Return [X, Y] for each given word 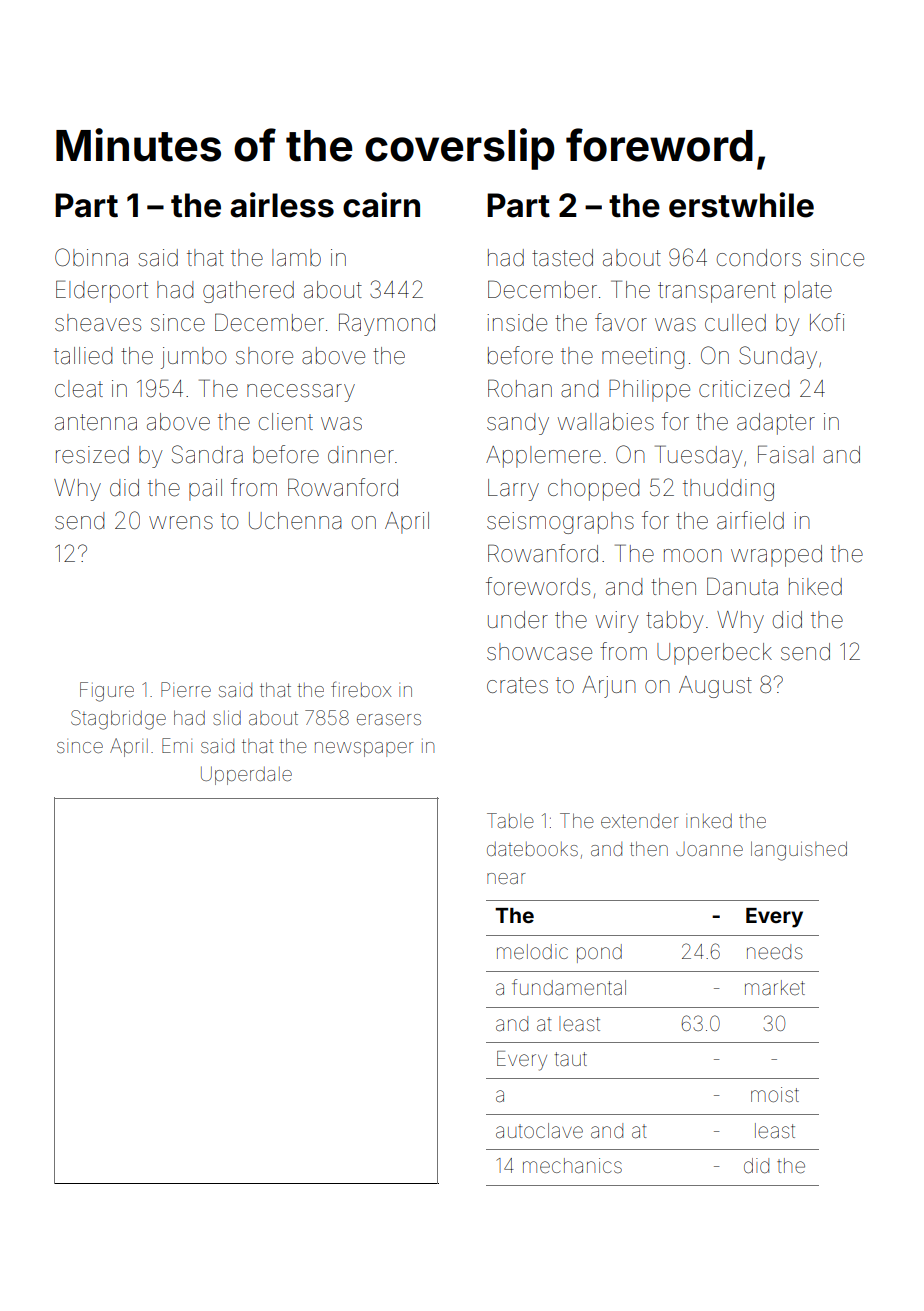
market [775, 987]
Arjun [609, 687]
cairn [381, 205]
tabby [674, 622]
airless [282, 205]
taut [571, 1059]
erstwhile [741, 205]
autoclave [539, 1130]
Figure [107, 692]
